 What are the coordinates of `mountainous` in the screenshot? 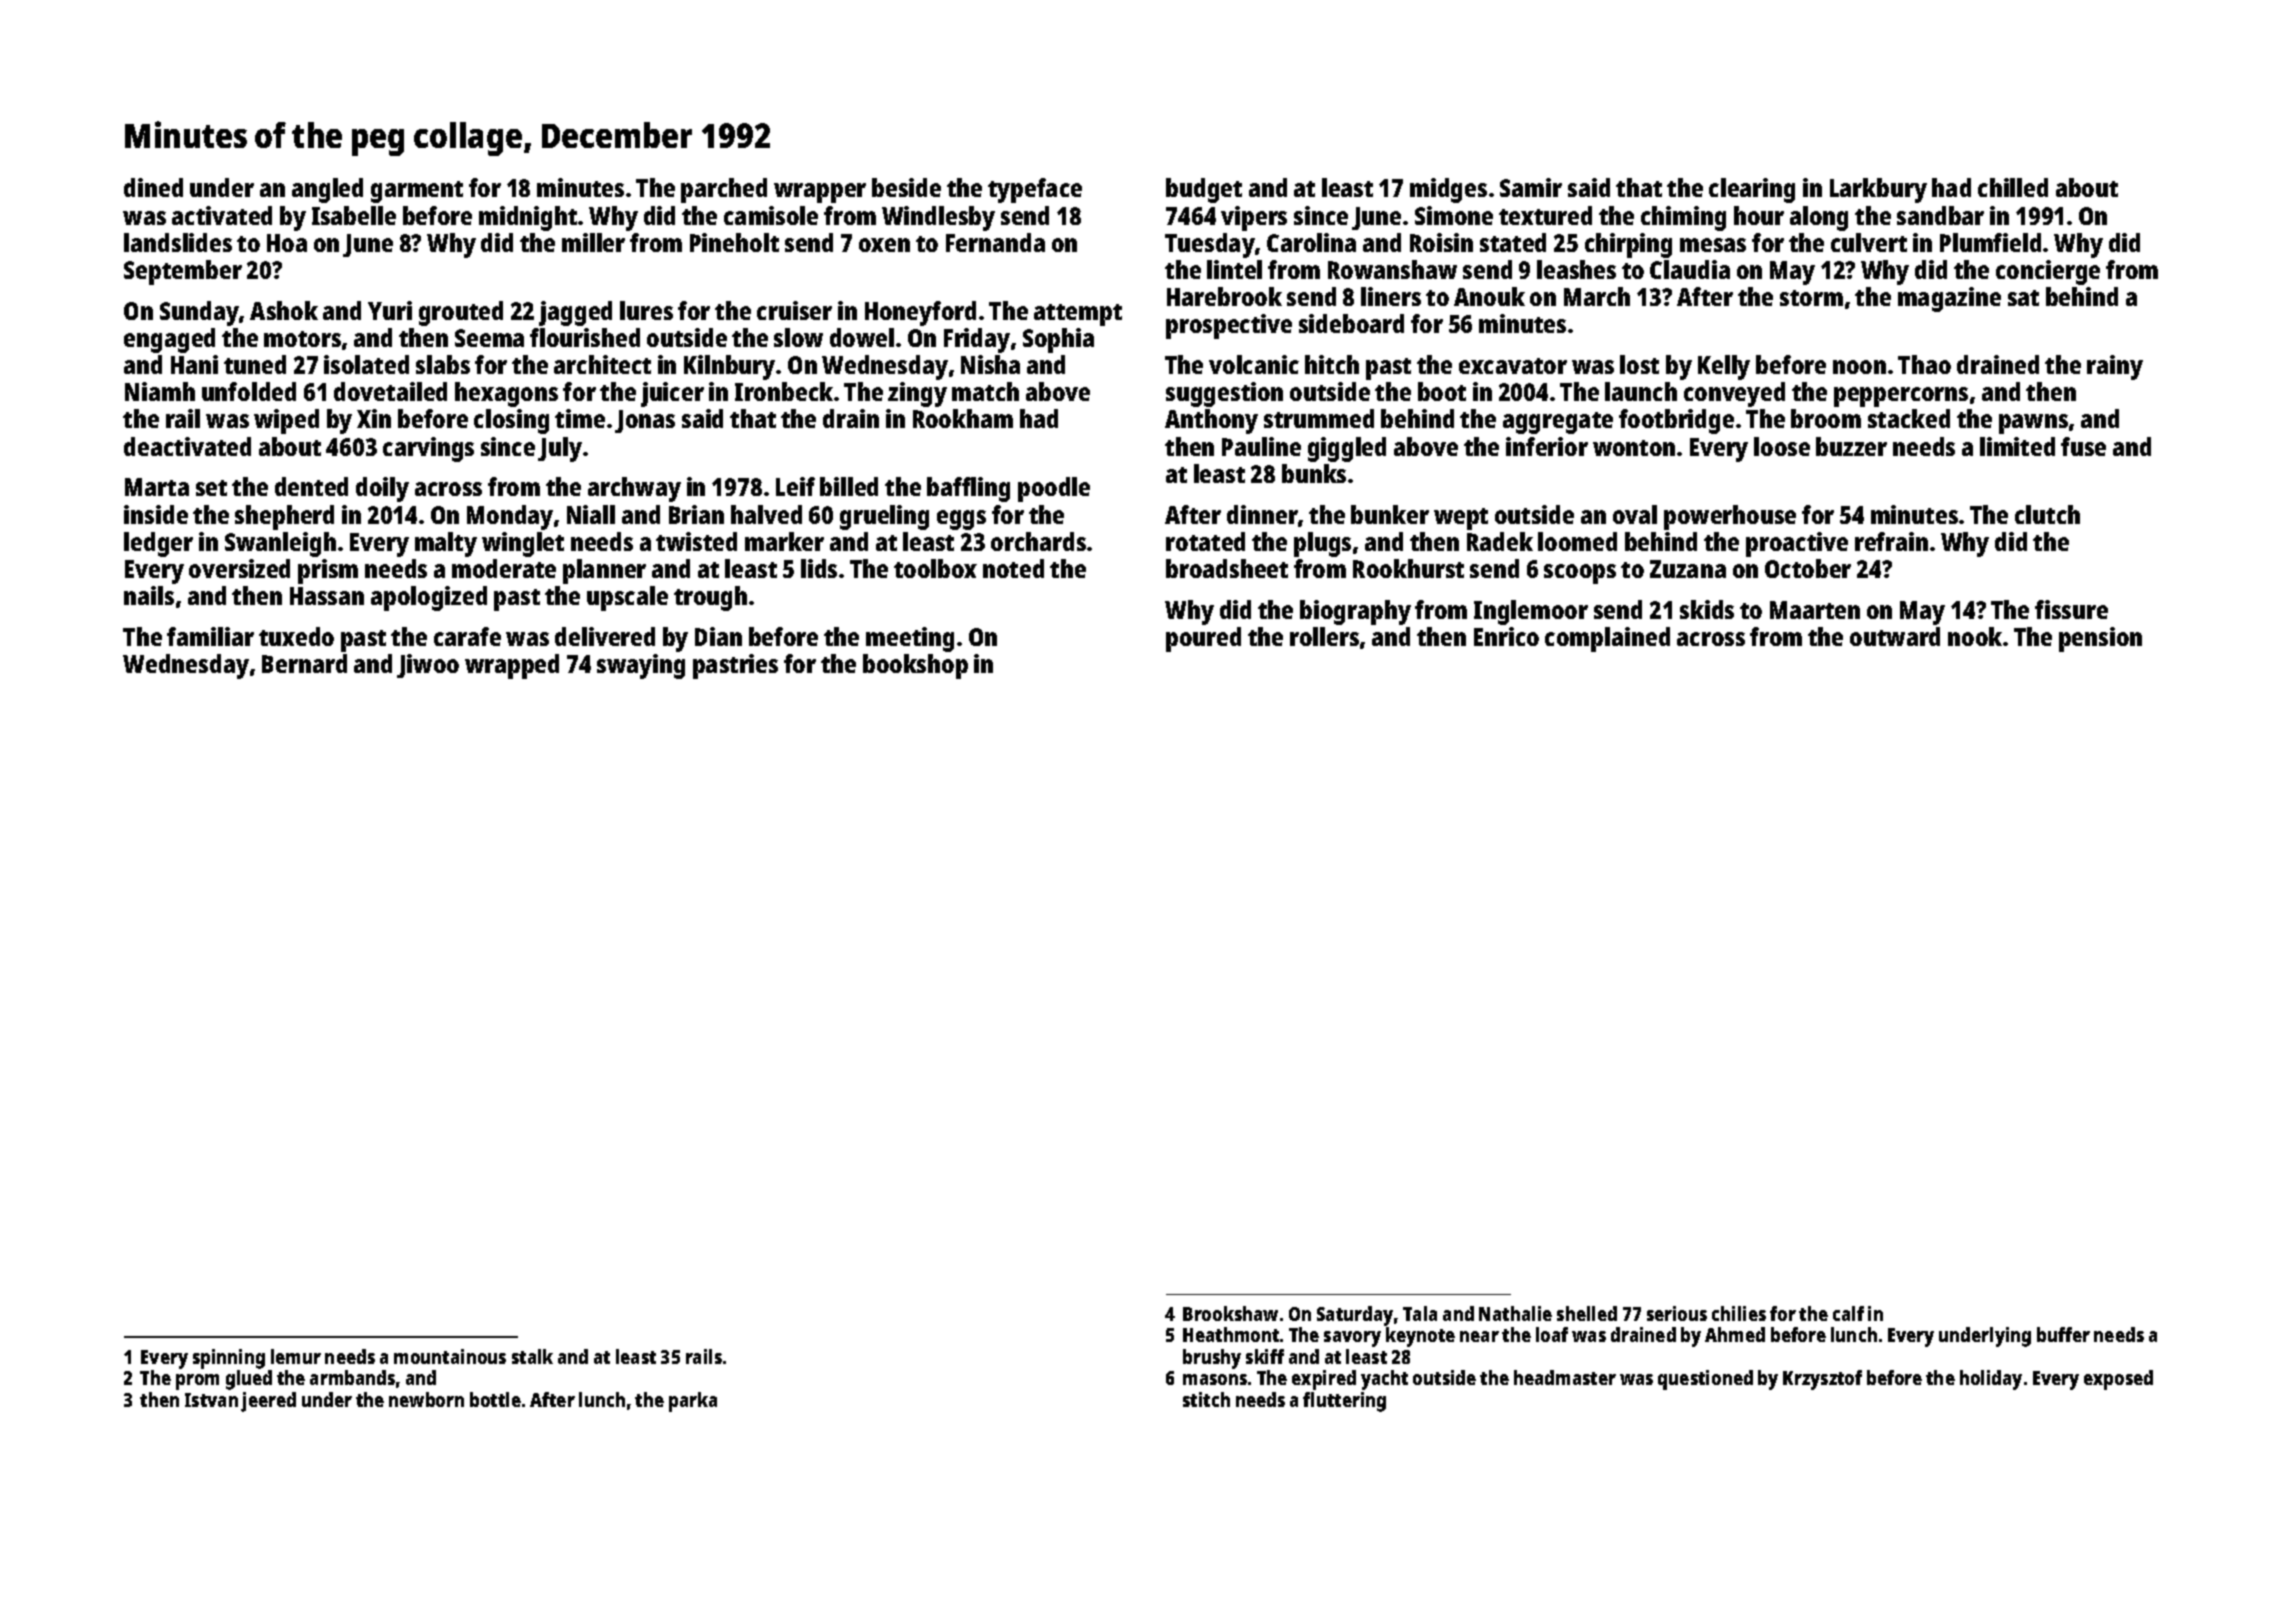 It's located at (450, 1356).
